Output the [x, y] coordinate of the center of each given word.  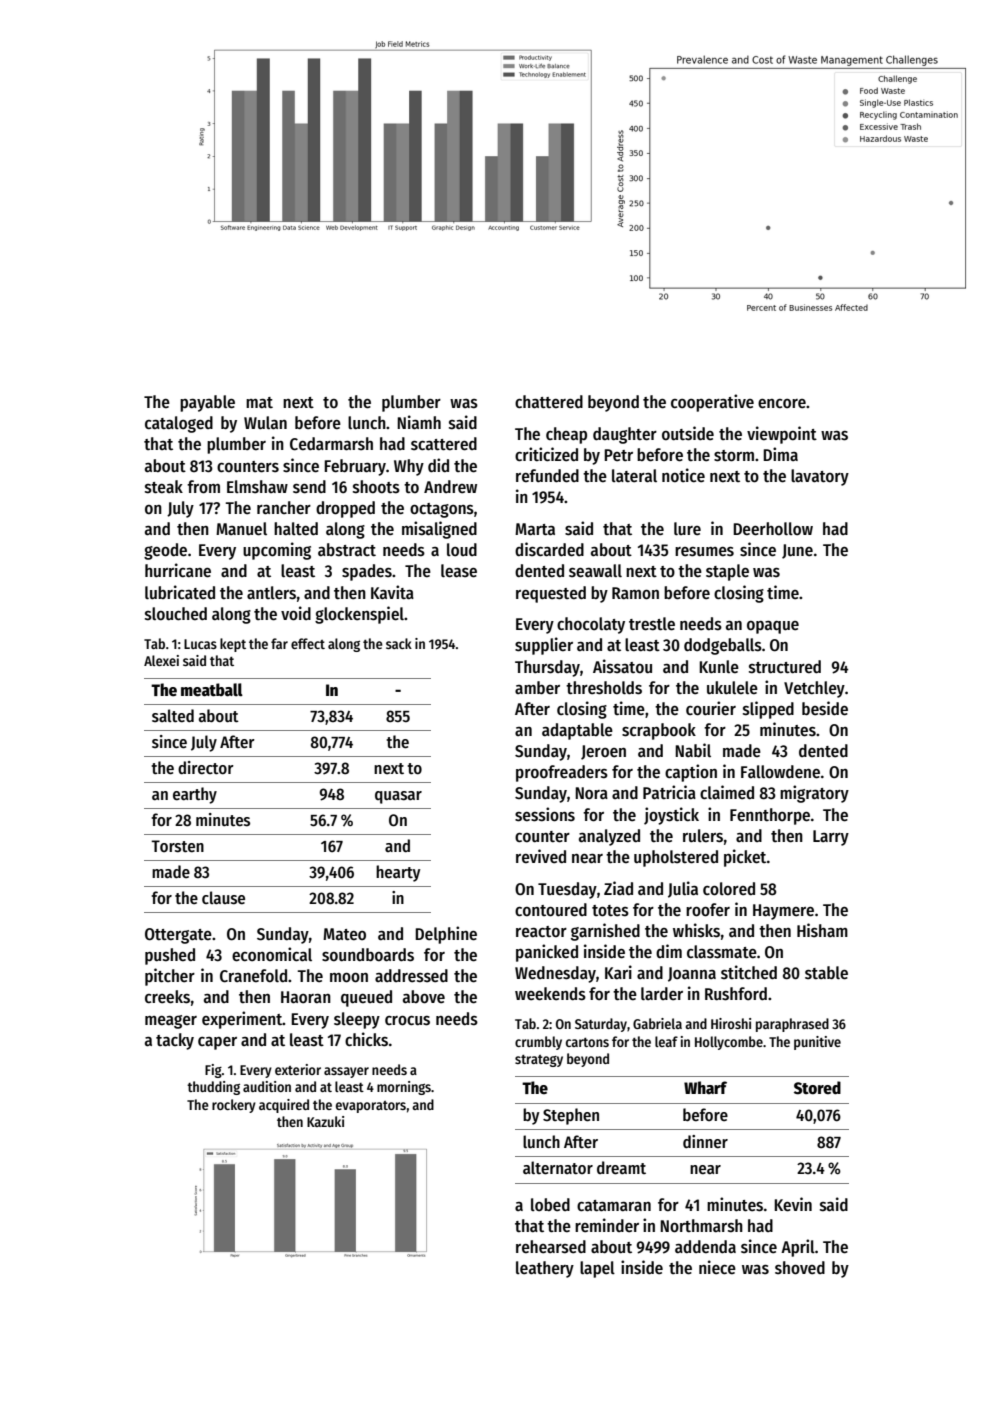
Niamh [419, 422]
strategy [539, 1061]
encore [782, 404]
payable [207, 403]
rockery [234, 1106]
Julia [683, 889]
